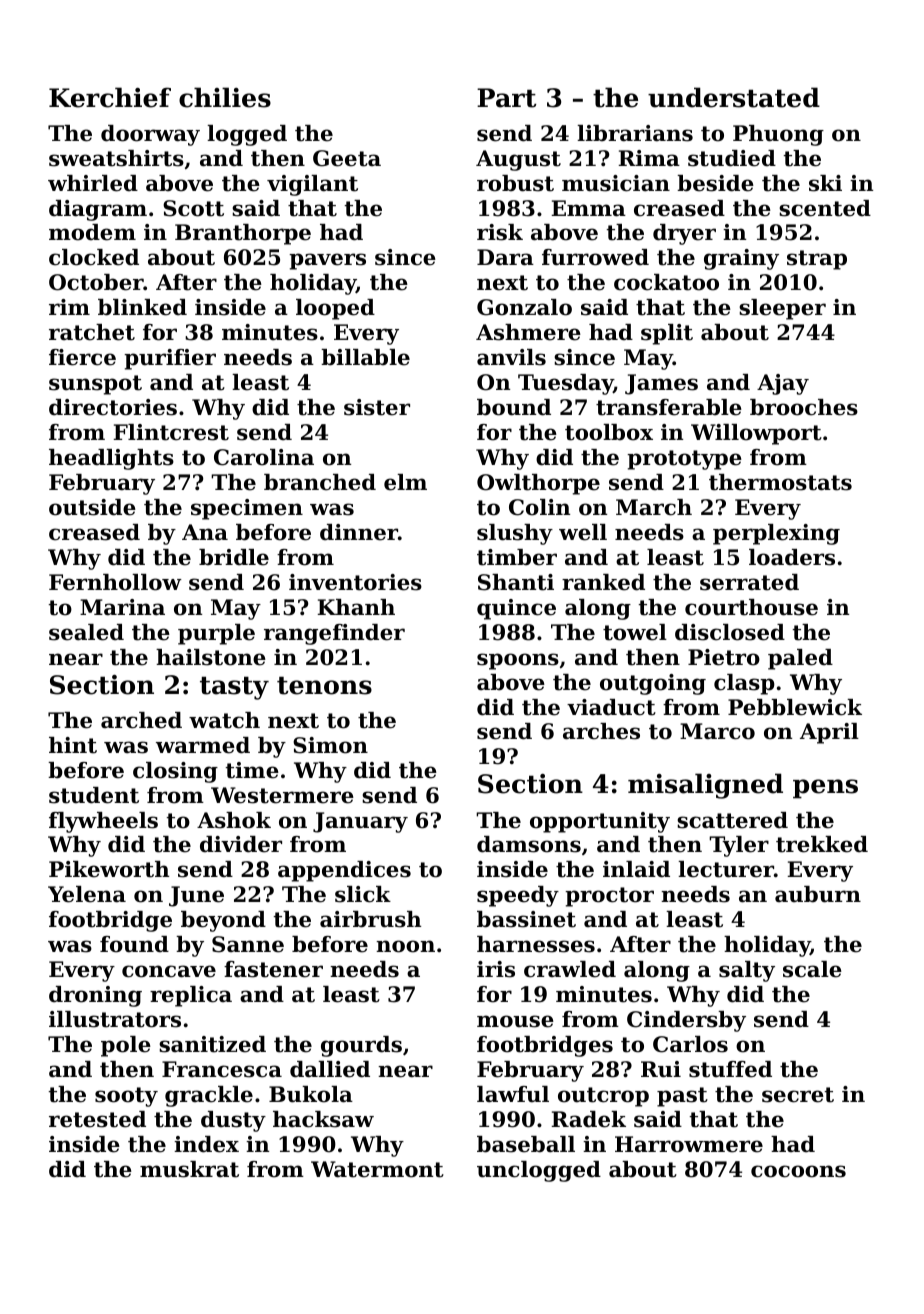 The height and width of the document is (1314, 924). What do you see at coordinates (609, 897) in the document?
I see `proctor` at bounding box center [609, 897].
